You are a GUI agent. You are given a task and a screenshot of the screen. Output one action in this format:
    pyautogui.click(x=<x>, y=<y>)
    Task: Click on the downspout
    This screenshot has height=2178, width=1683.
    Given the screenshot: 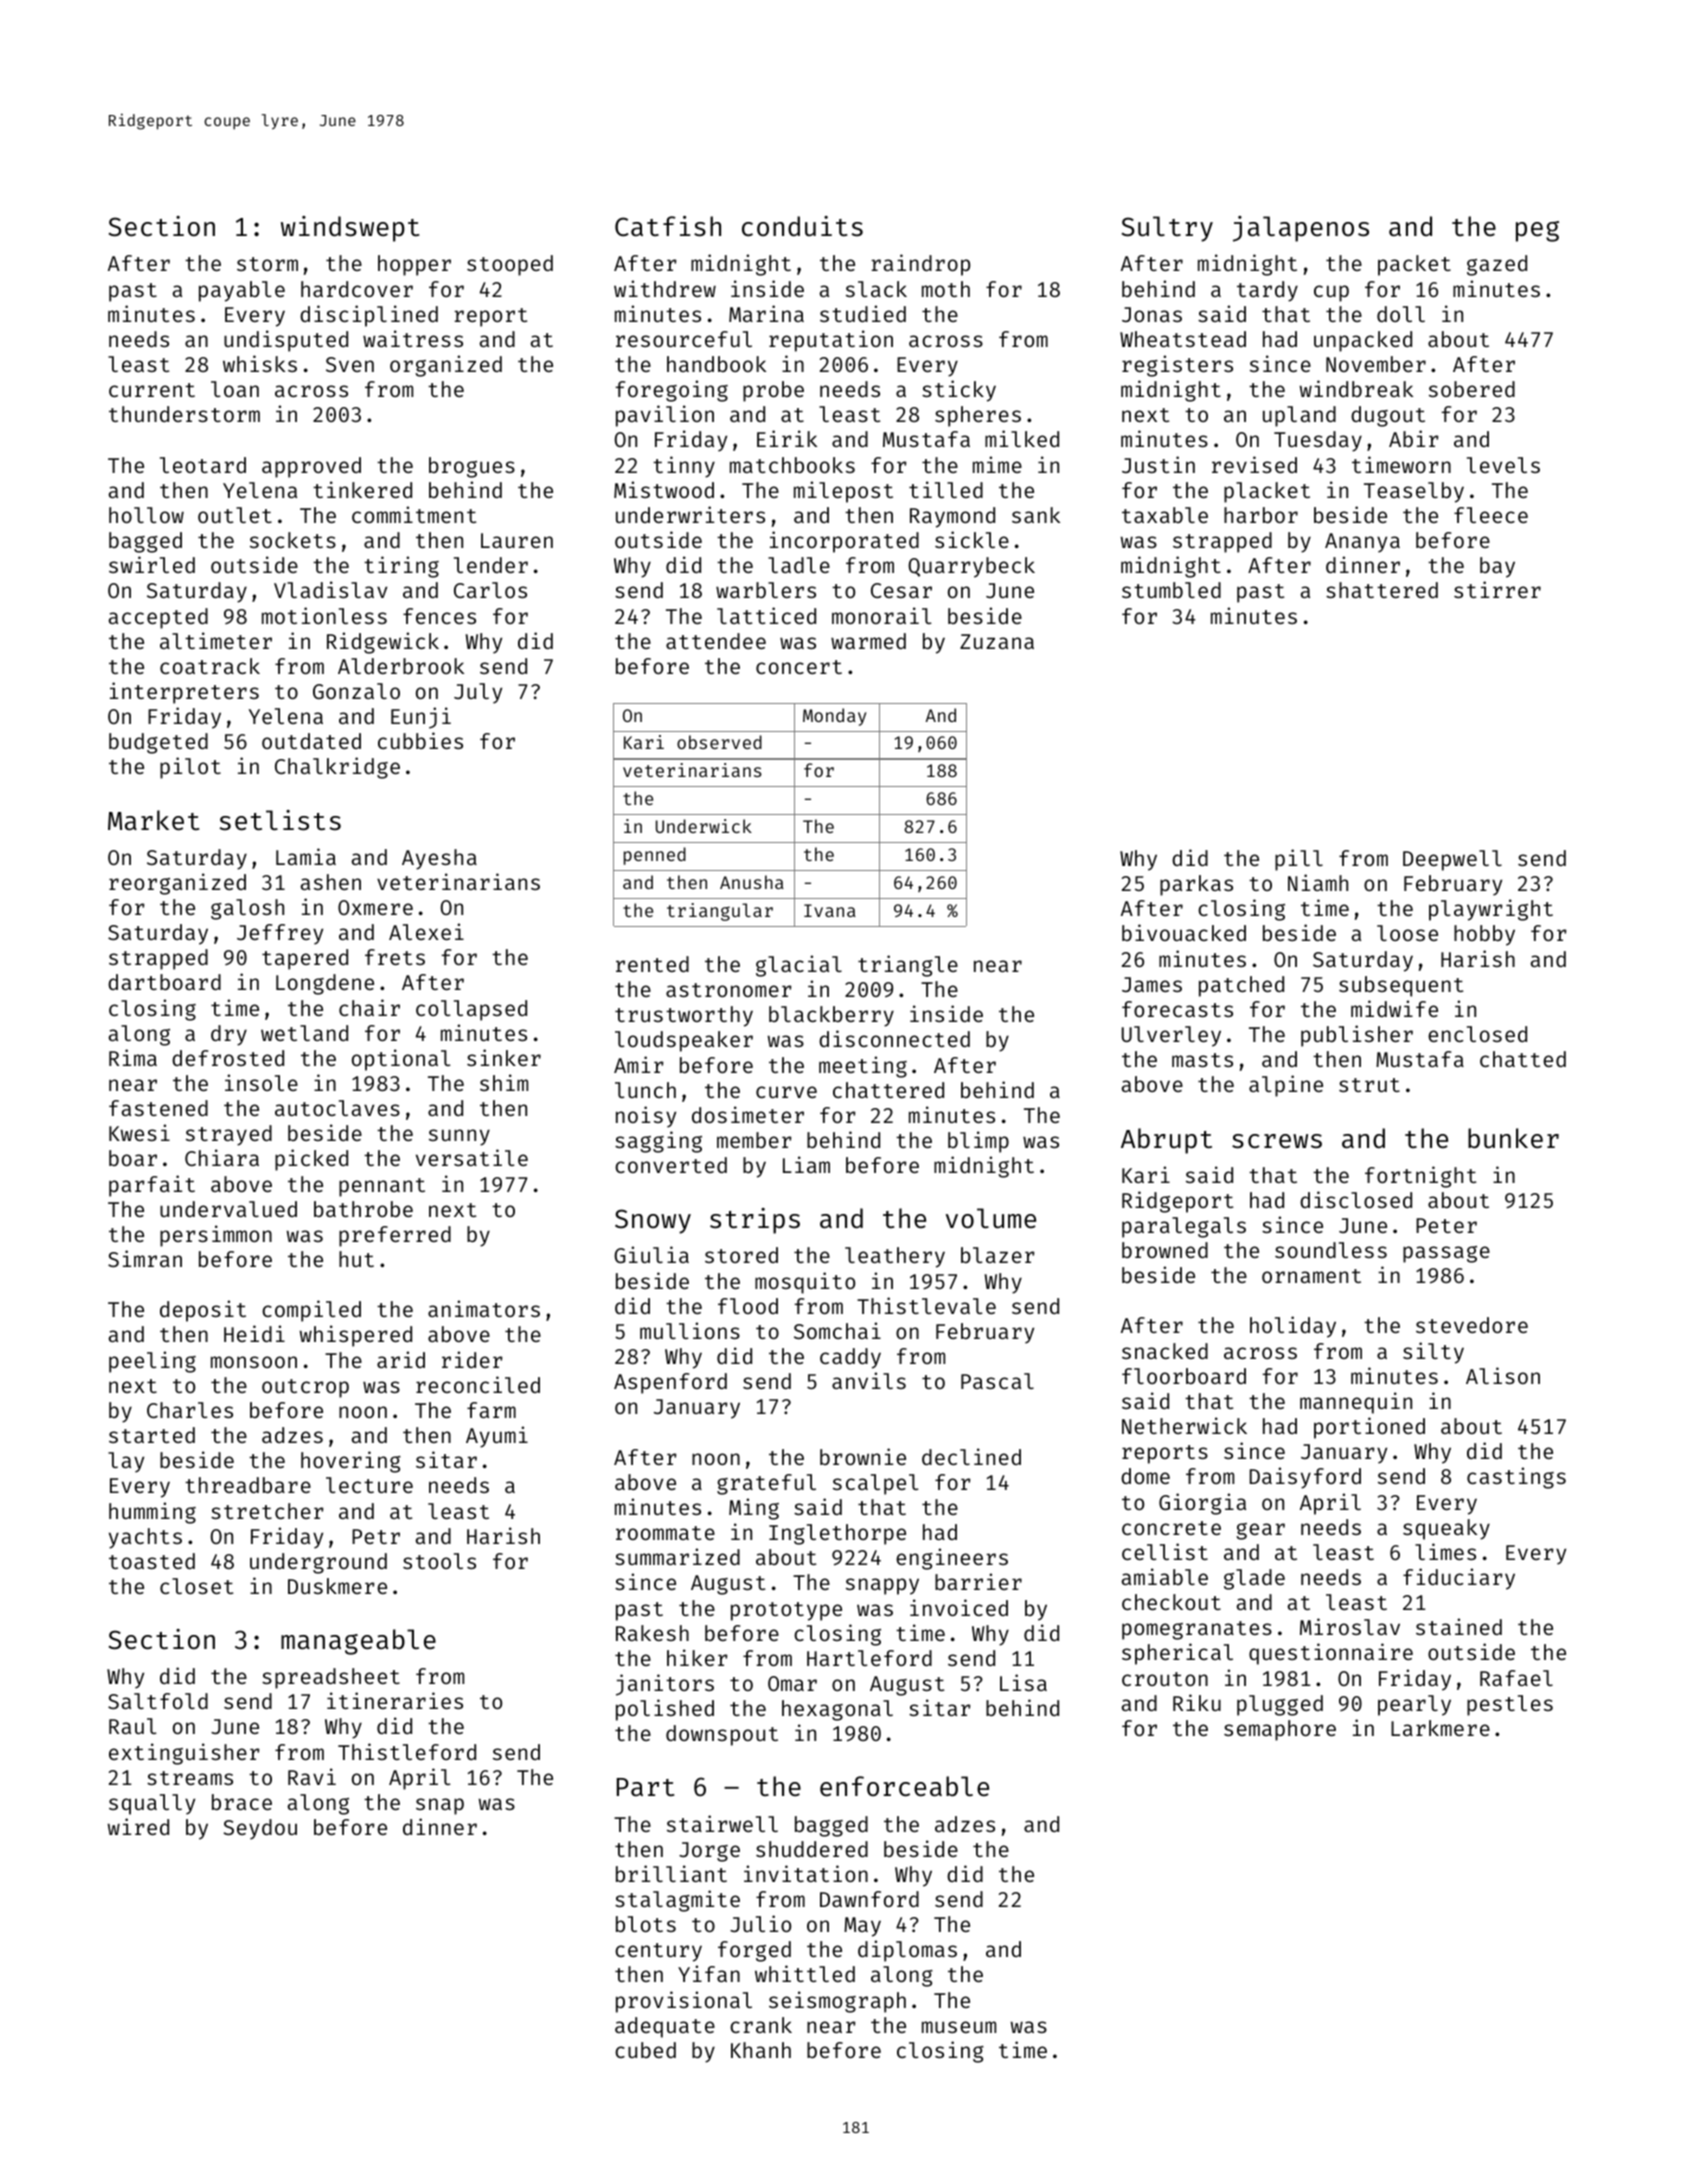 What is the action you would take?
    pyautogui.click(x=722, y=1735)
